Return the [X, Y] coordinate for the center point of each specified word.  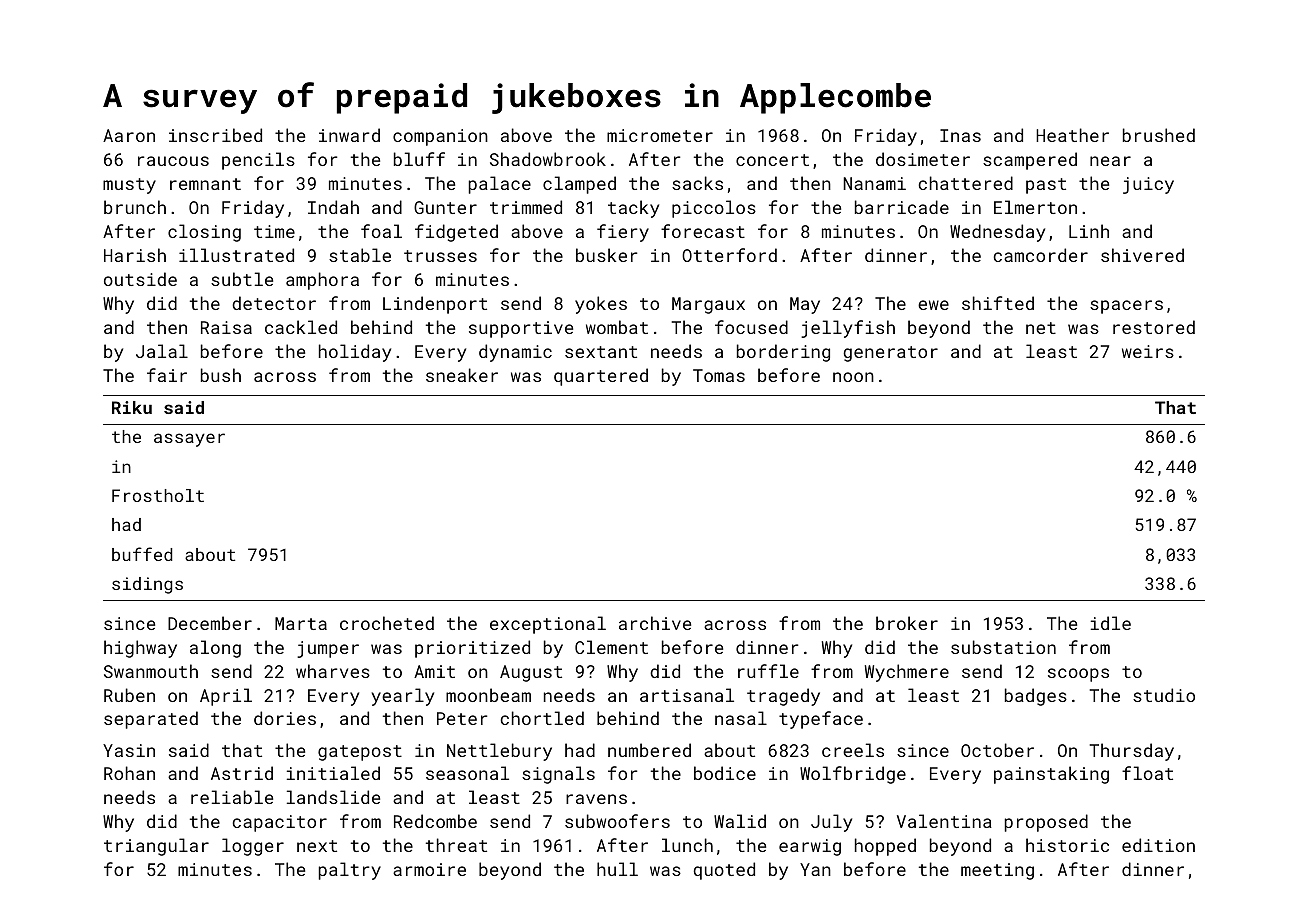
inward [349, 135]
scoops [1078, 675]
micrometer [660, 135]
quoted [724, 871]
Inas [960, 135]
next [317, 846]
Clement [611, 647]
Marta [301, 623]
